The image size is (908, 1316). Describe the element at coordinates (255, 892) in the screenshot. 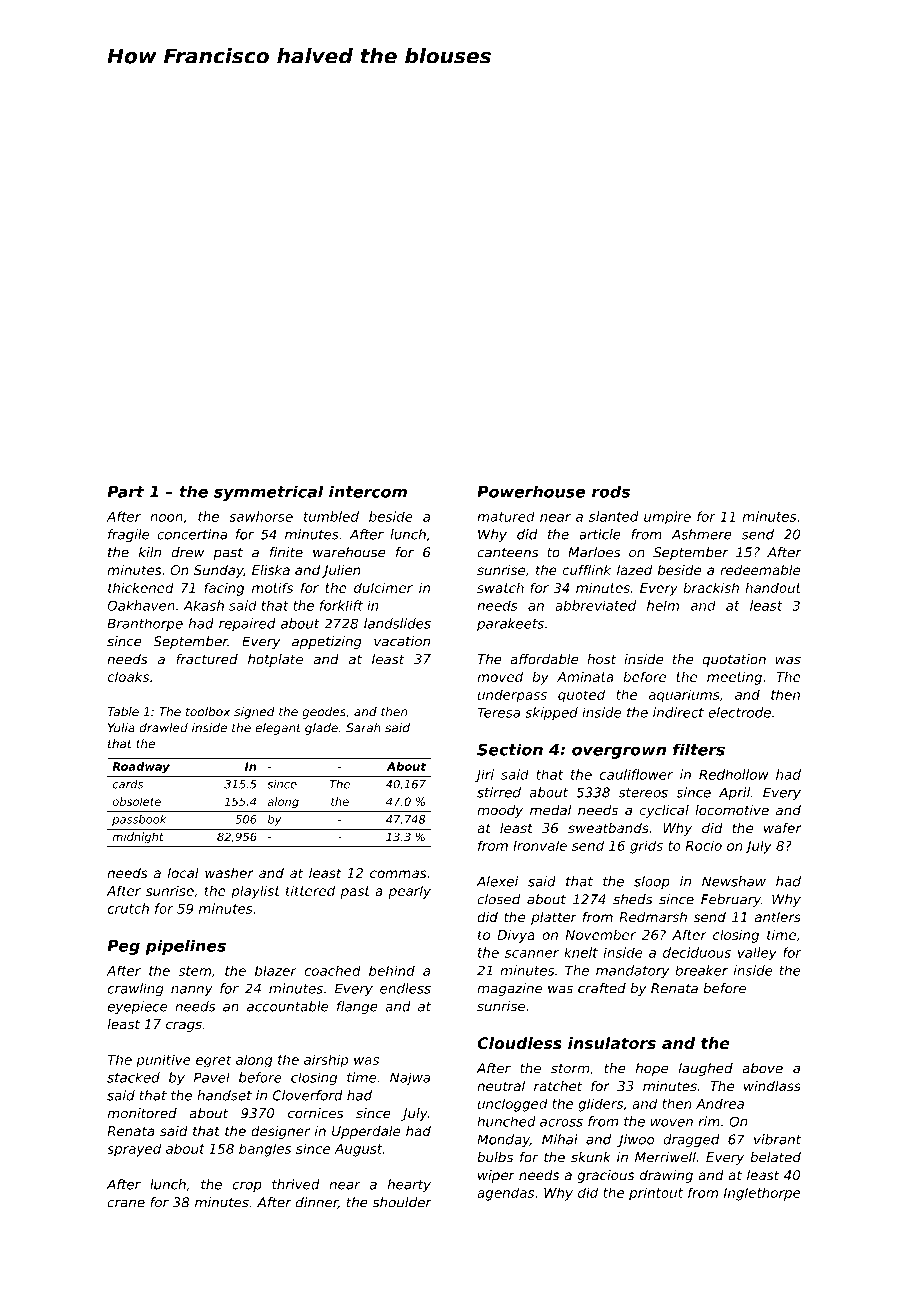

I see `playlist` at that location.
